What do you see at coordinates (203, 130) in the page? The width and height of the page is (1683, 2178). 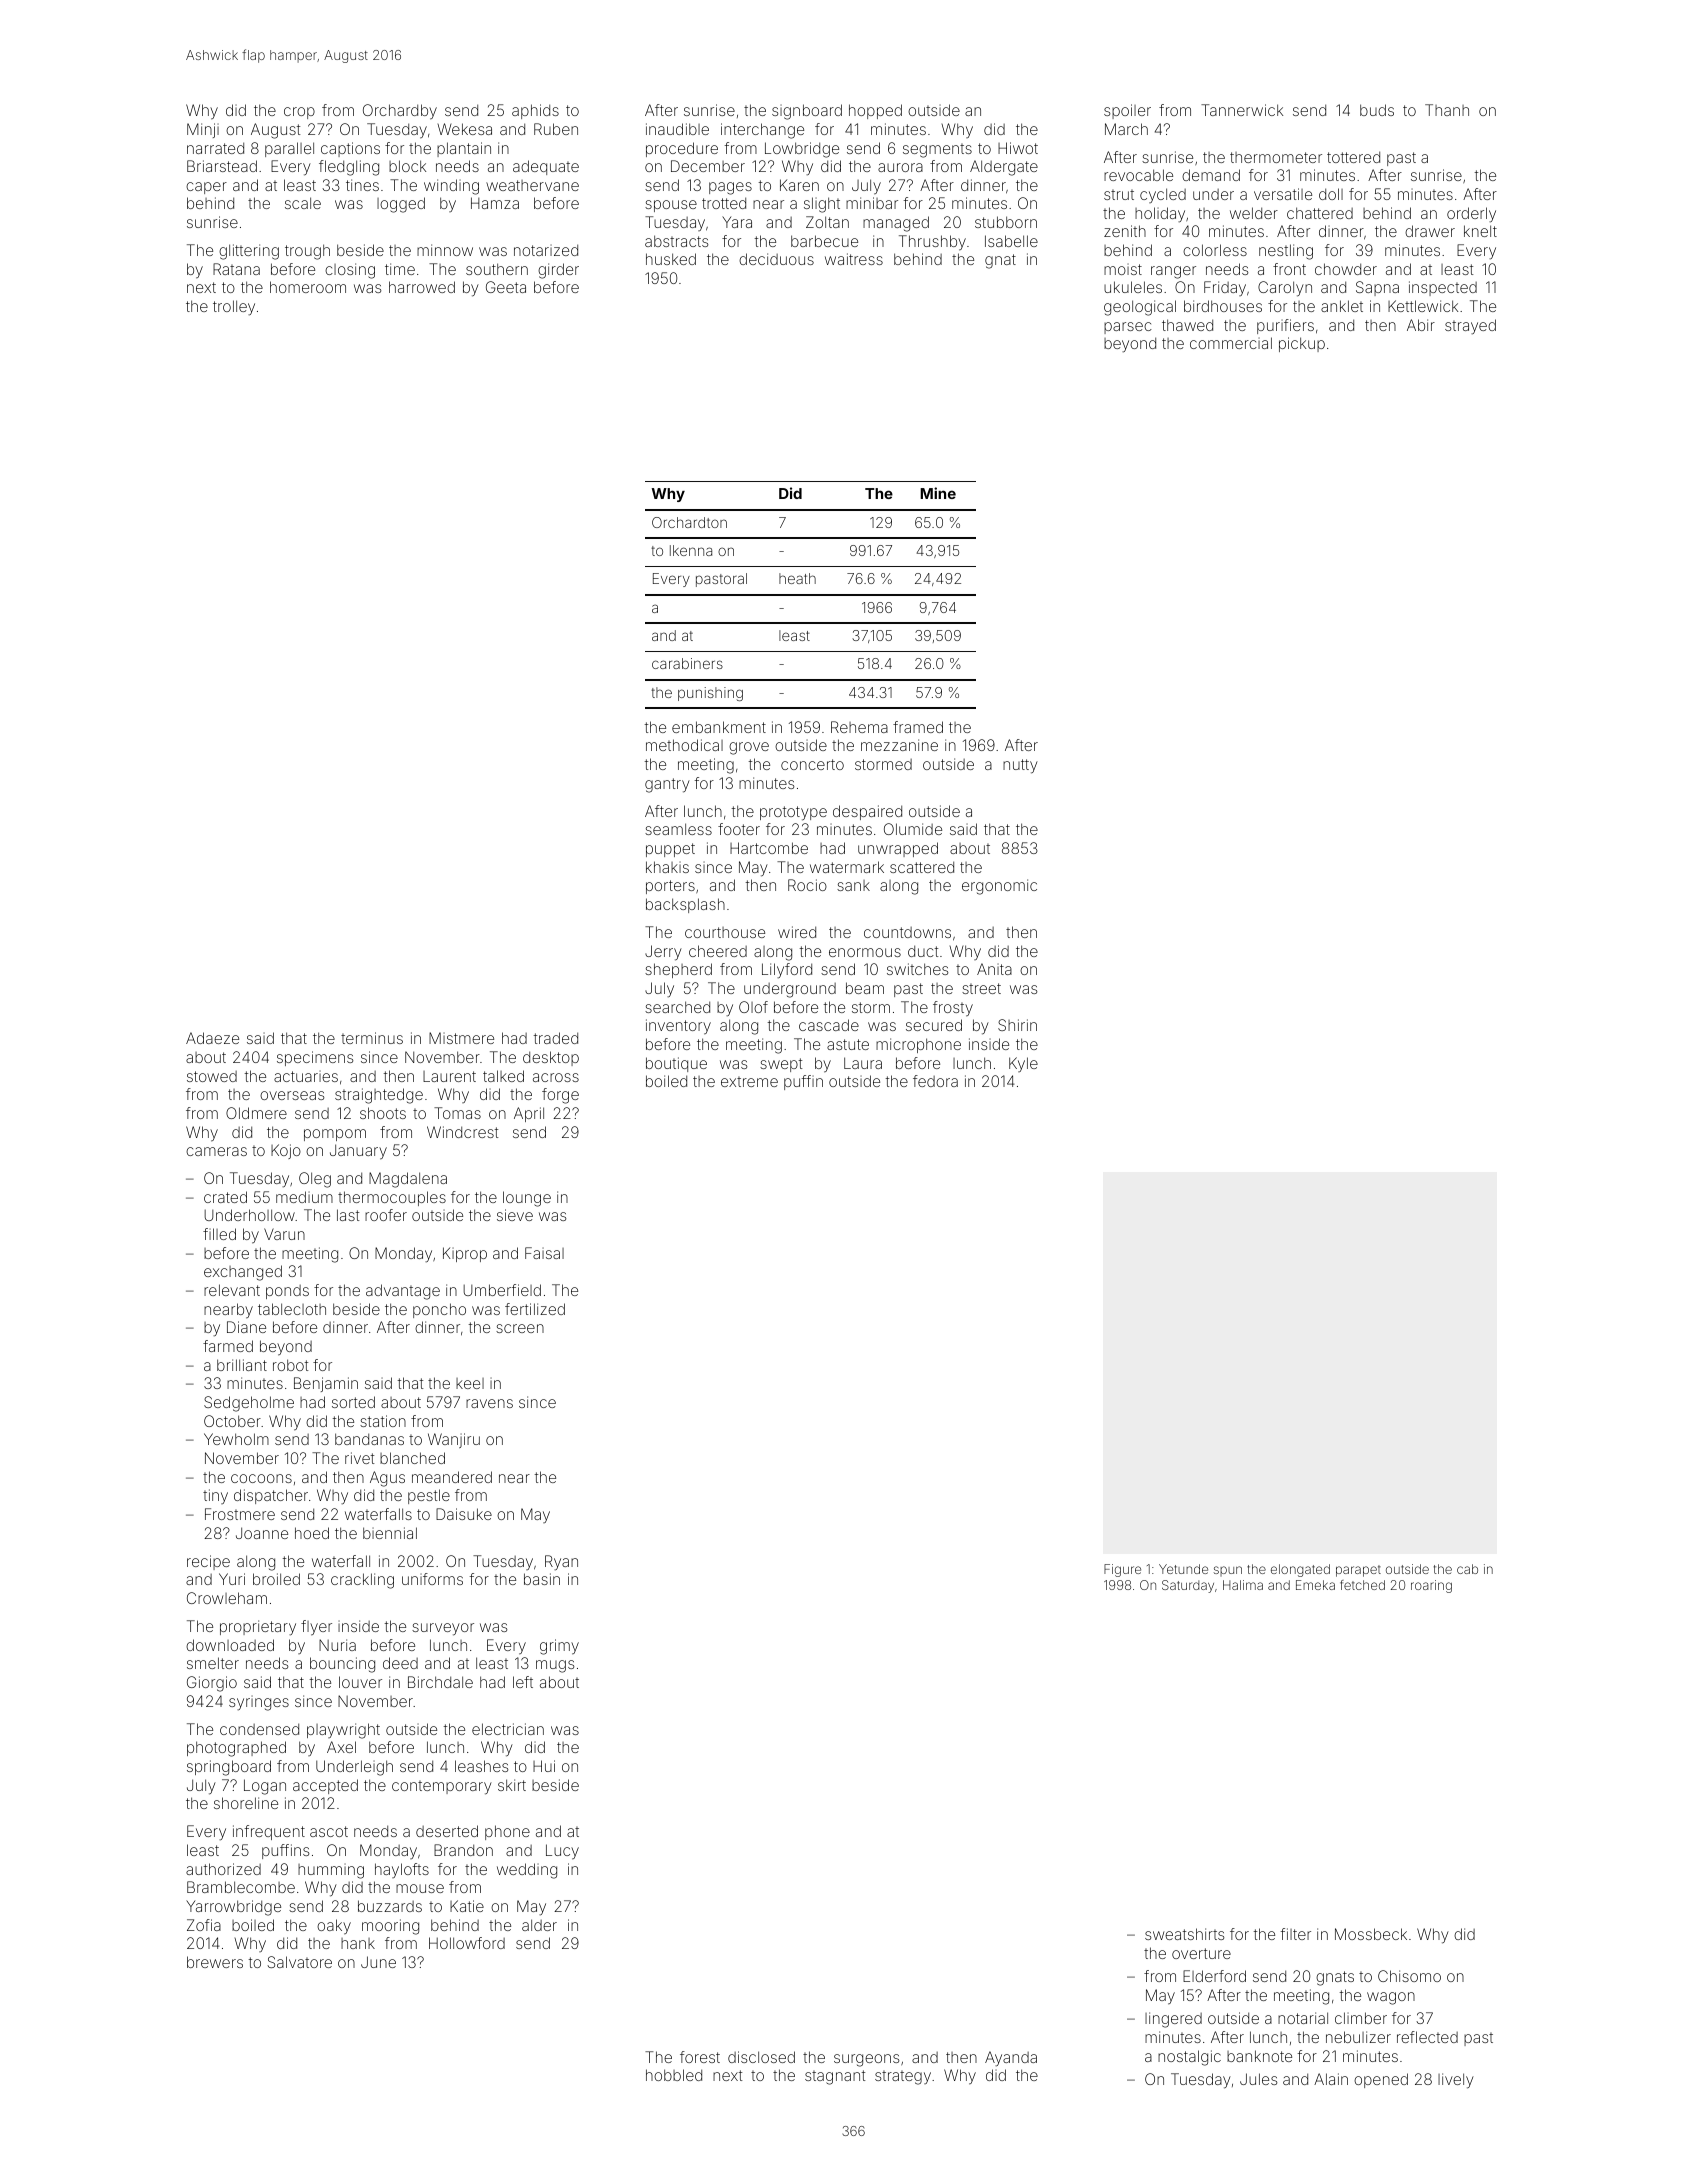 I see `Minji` at bounding box center [203, 130].
